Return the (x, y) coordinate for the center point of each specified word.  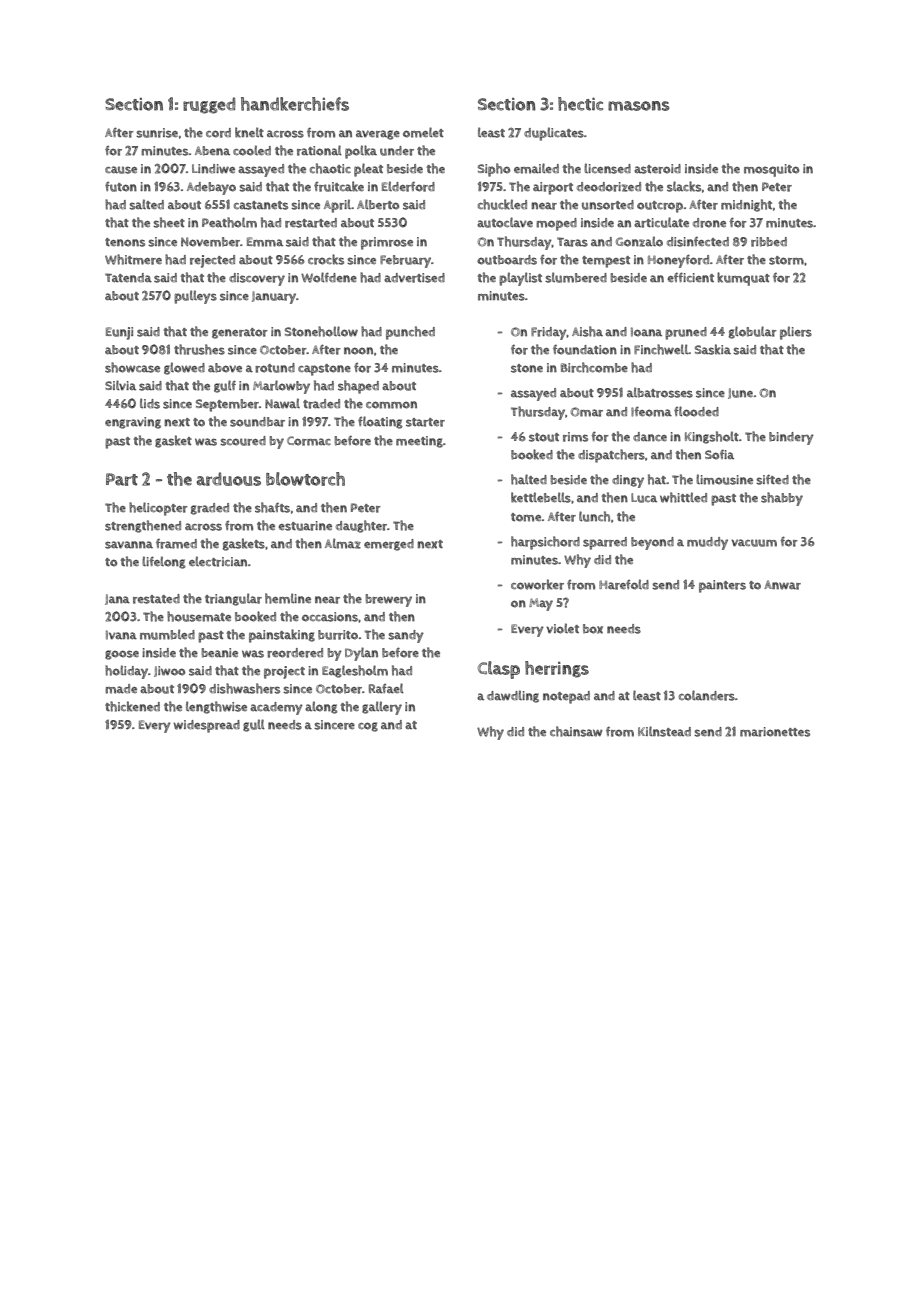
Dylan (361, 654)
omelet (423, 132)
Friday (549, 333)
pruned (686, 333)
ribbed (769, 242)
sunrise (157, 133)
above (225, 368)
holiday (126, 672)
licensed (607, 168)
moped (556, 224)
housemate (199, 616)
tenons (125, 242)
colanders (707, 695)
